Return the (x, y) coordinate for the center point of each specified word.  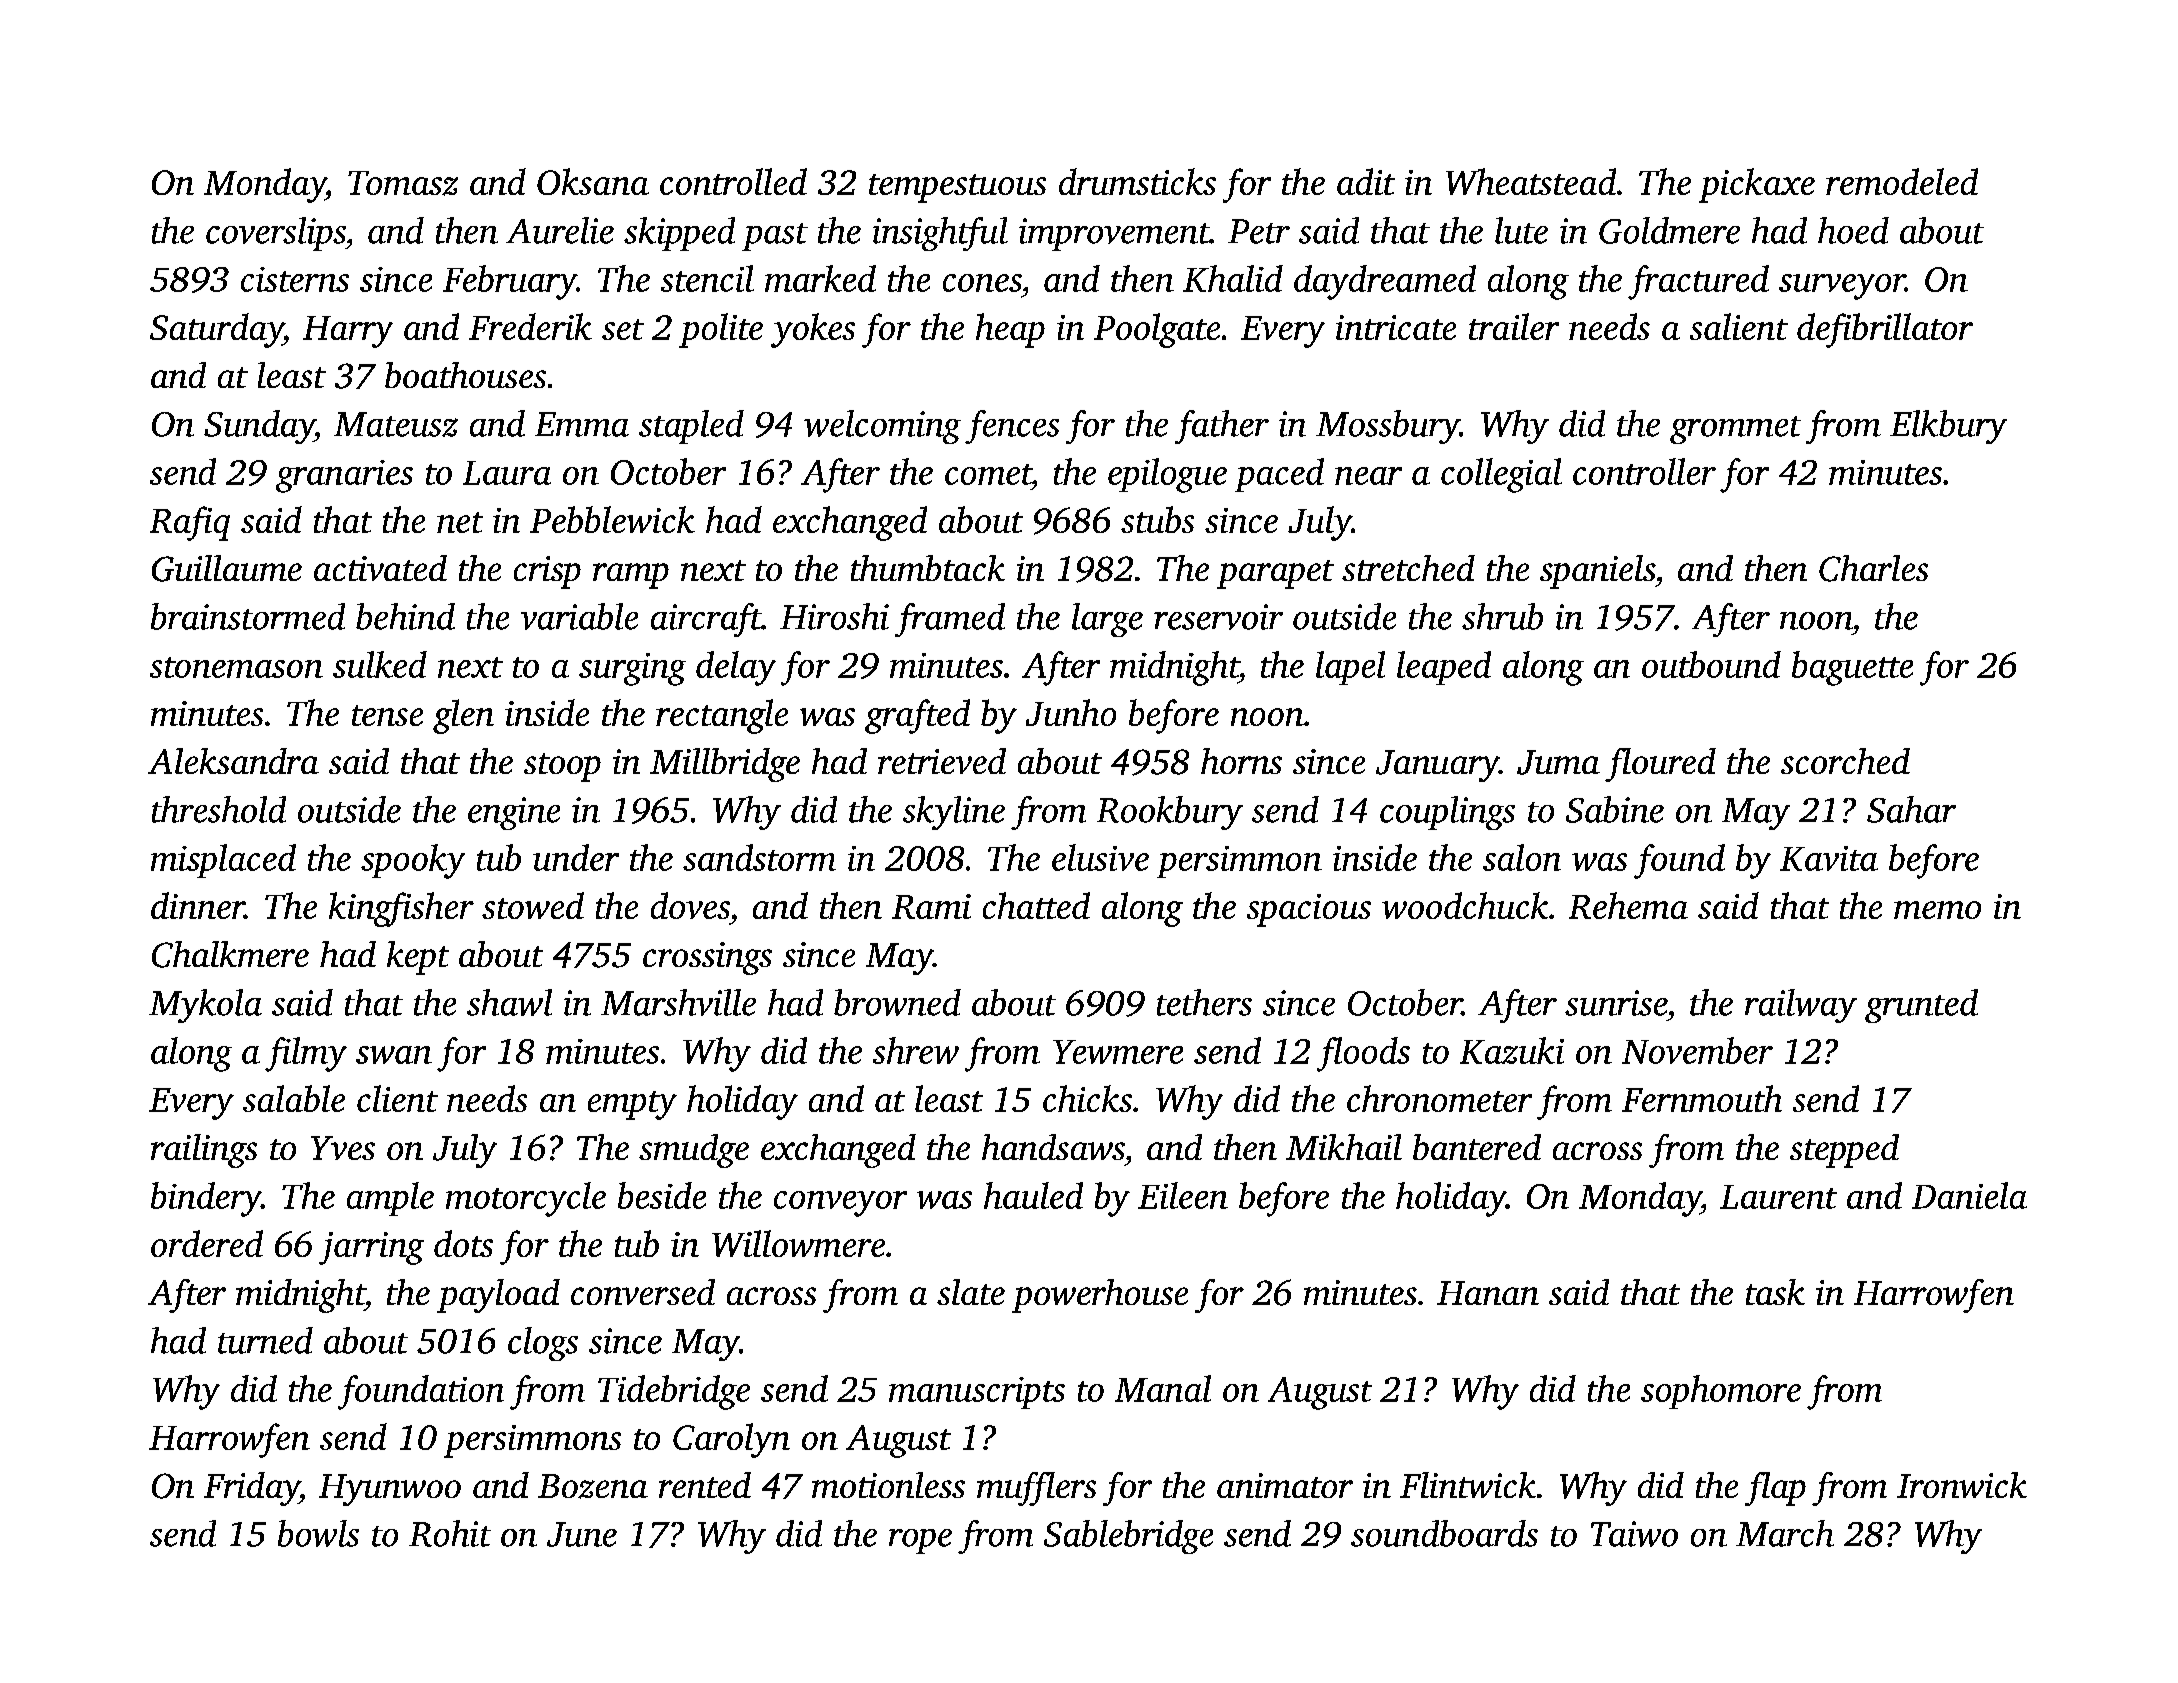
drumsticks (1137, 181)
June (582, 1534)
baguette (1852, 668)
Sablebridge (1128, 1537)
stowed (533, 905)
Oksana (593, 181)
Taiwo (1634, 1534)
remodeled (1902, 181)
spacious (1309, 910)
